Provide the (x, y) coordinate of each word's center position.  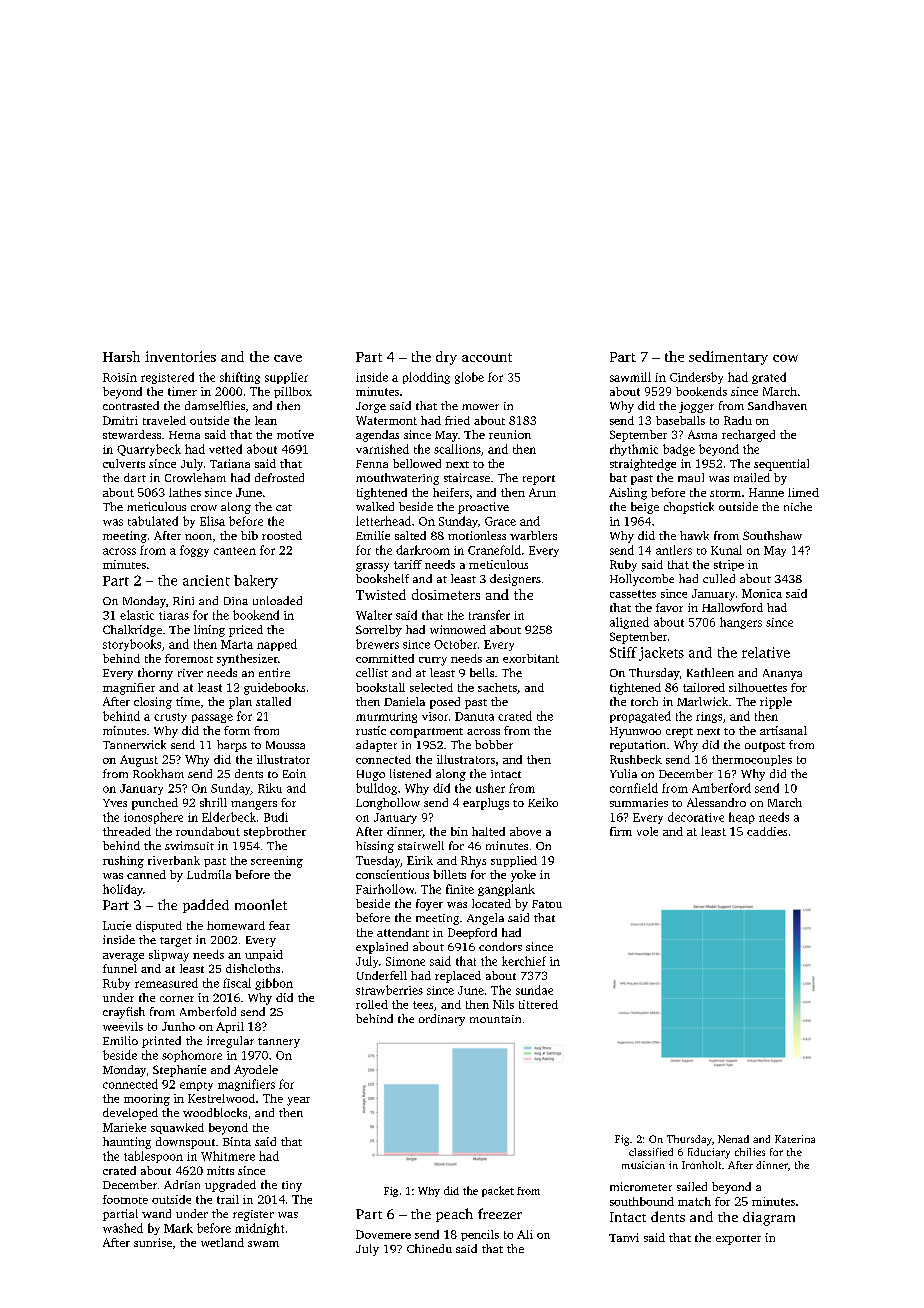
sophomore (192, 1056)
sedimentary (728, 358)
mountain (495, 1019)
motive (295, 434)
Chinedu (429, 1248)
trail (228, 1199)
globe (469, 378)
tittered (538, 1004)
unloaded (277, 600)
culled (719, 578)
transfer (489, 615)
